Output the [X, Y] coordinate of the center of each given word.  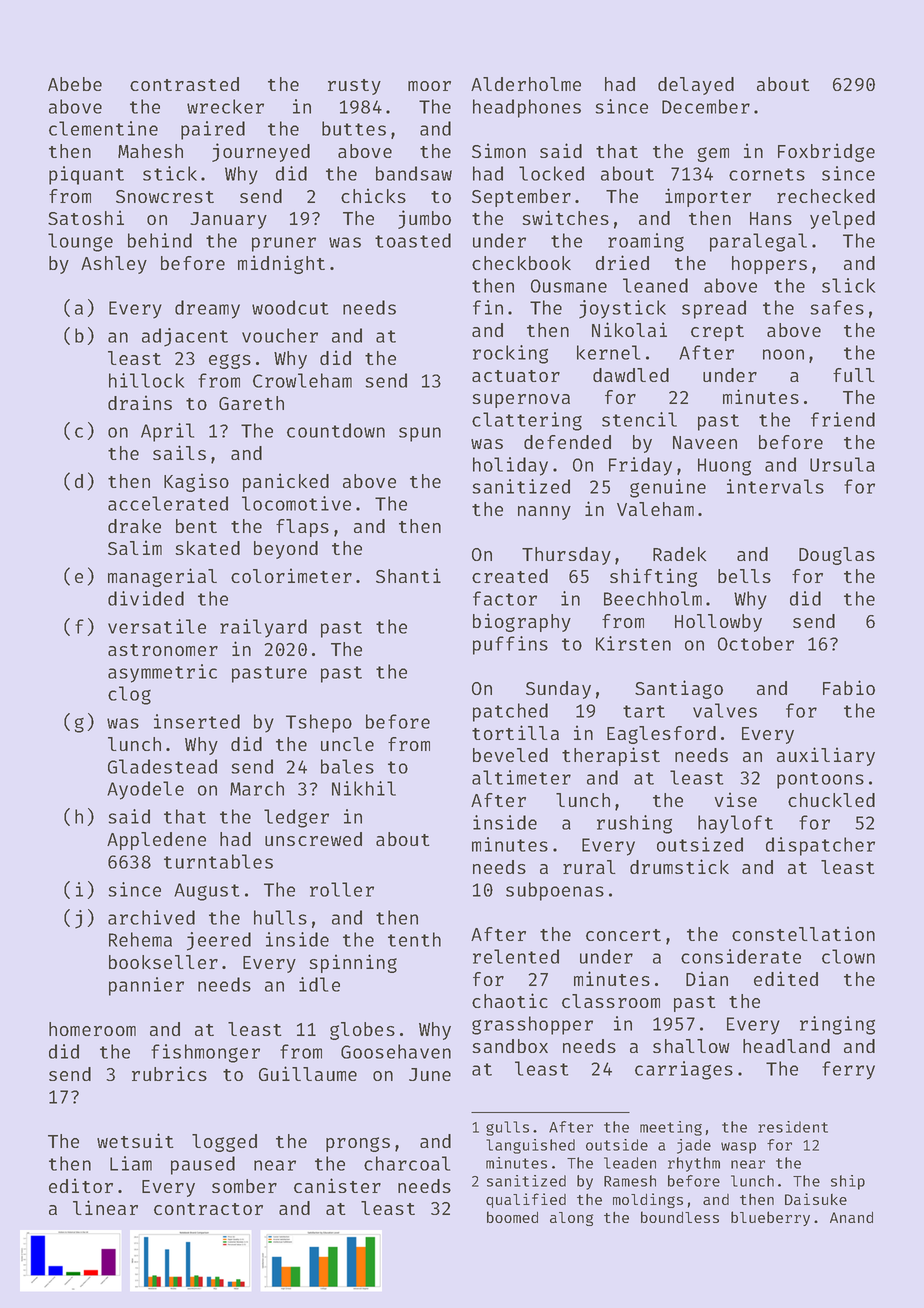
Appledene [156, 841]
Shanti [408, 575]
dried [622, 262]
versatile [157, 626]
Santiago [679, 689]
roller [342, 889]
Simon [499, 150]
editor [81, 1185]
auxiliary [826, 756]
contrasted [184, 84]
